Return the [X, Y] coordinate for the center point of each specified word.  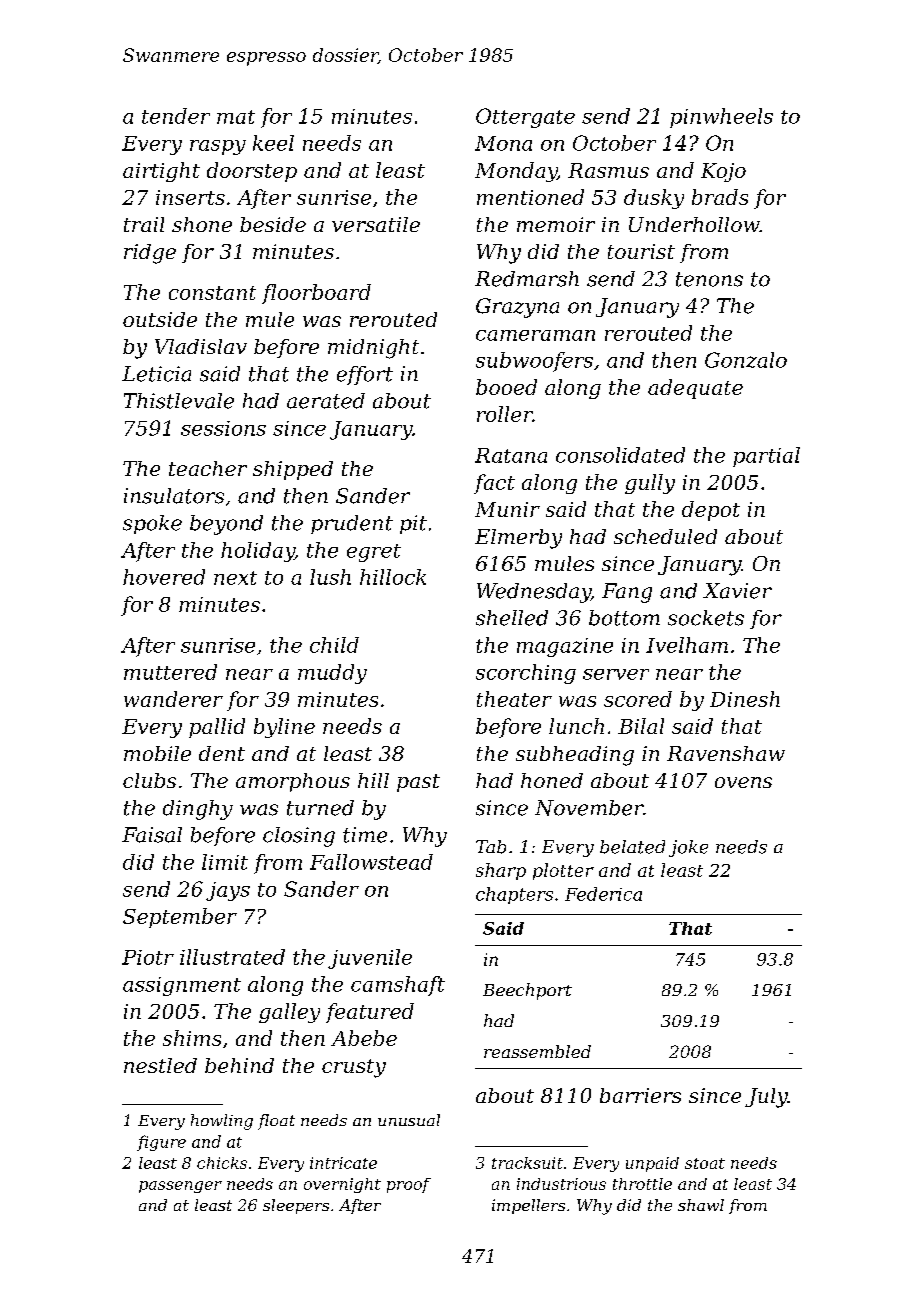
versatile [376, 224]
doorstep [252, 172]
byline [284, 728]
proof [409, 1185]
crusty [354, 1068]
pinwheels [721, 118]
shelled [512, 618]
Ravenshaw [726, 753]
